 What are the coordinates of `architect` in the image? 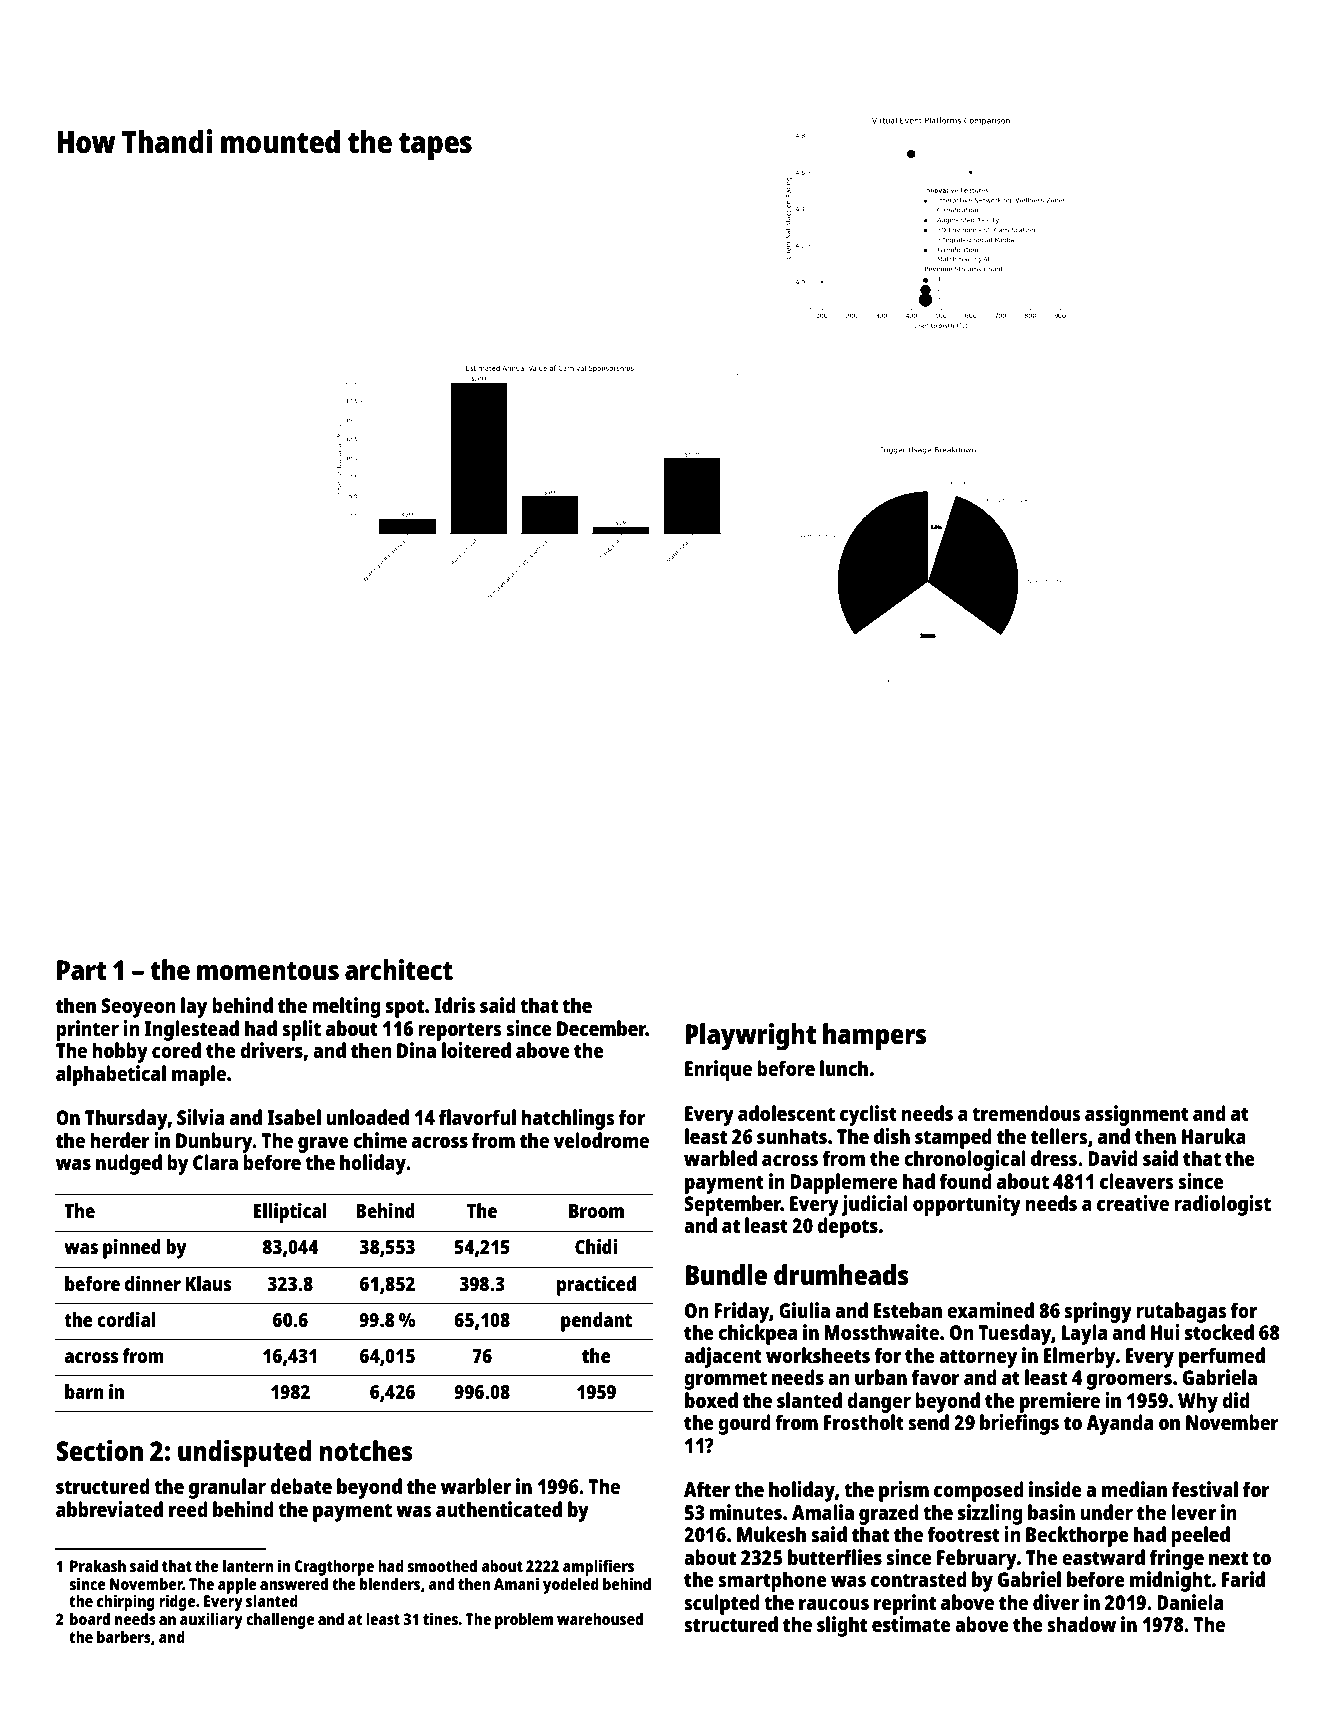 It's located at (399, 969).
